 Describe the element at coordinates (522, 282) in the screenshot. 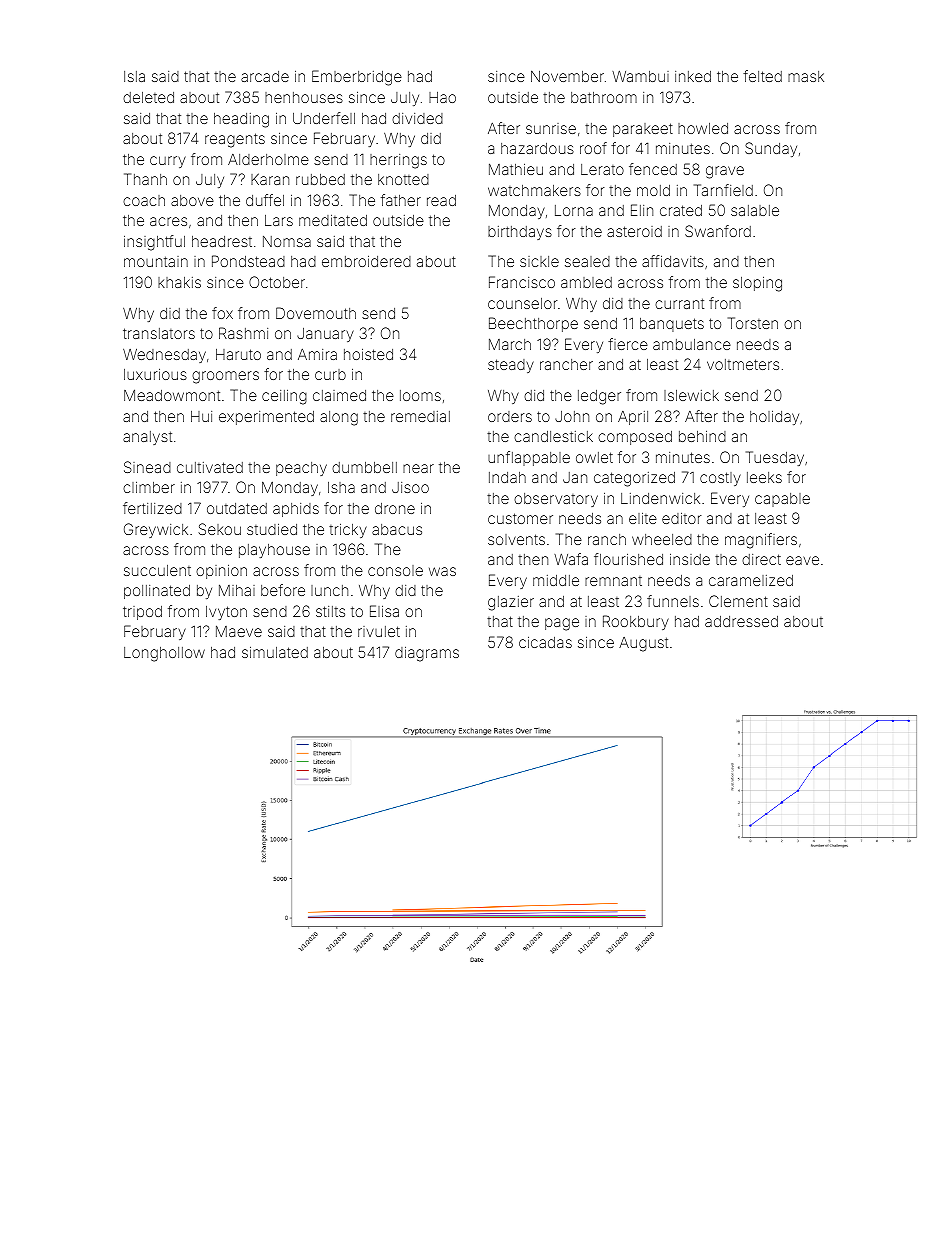

I see `Francisco` at that location.
